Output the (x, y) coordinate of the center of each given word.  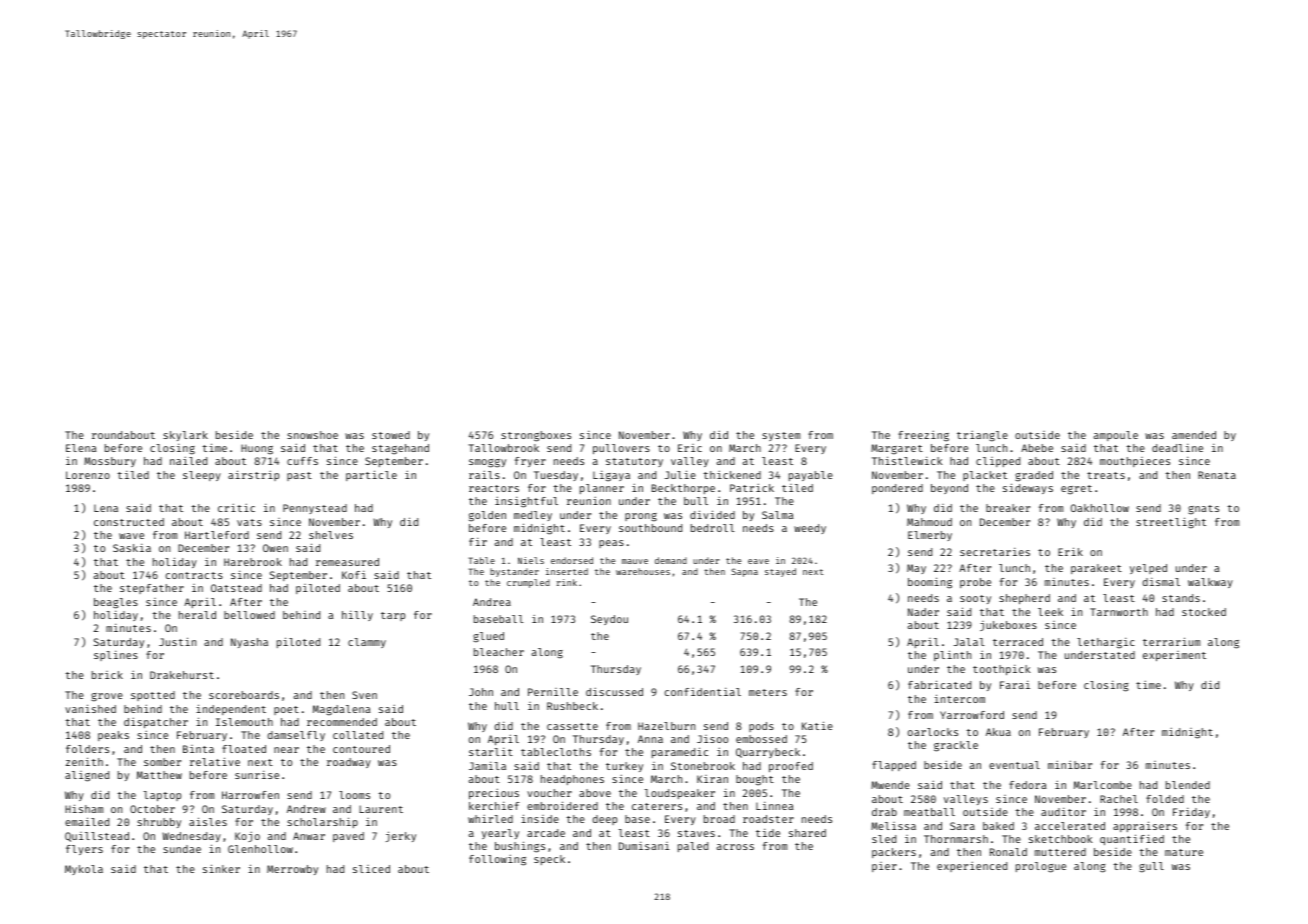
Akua (998, 732)
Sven (364, 695)
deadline (1177, 448)
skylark (185, 436)
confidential (703, 692)
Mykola (84, 870)
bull (696, 501)
